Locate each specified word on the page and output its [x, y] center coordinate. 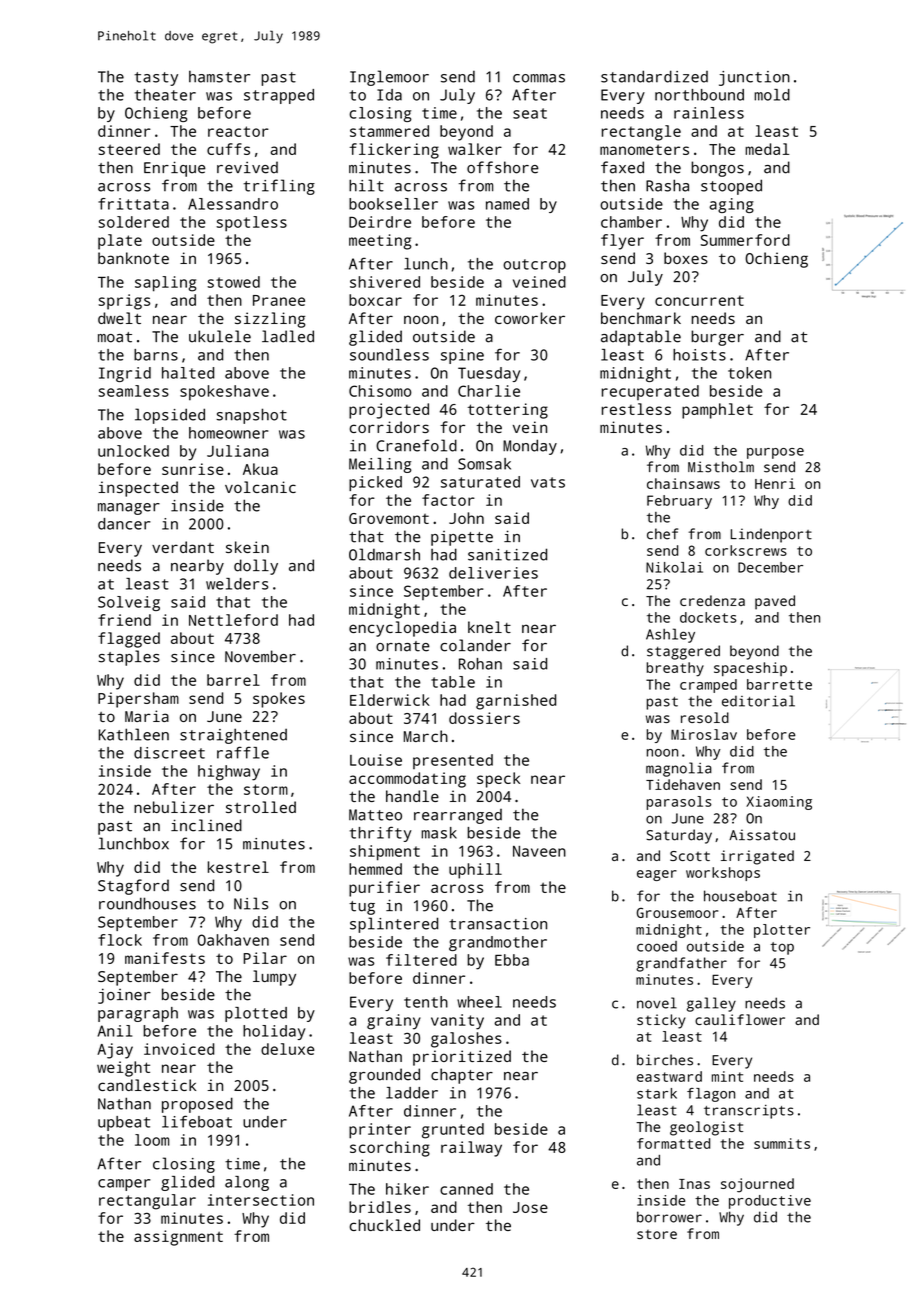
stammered [389, 131]
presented [453, 761]
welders [237, 584]
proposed [197, 1105]
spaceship [750, 669]
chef [662, 534]
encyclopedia [402, 629]
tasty [156, 79]
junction [754, 78]
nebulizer [174, 807]
